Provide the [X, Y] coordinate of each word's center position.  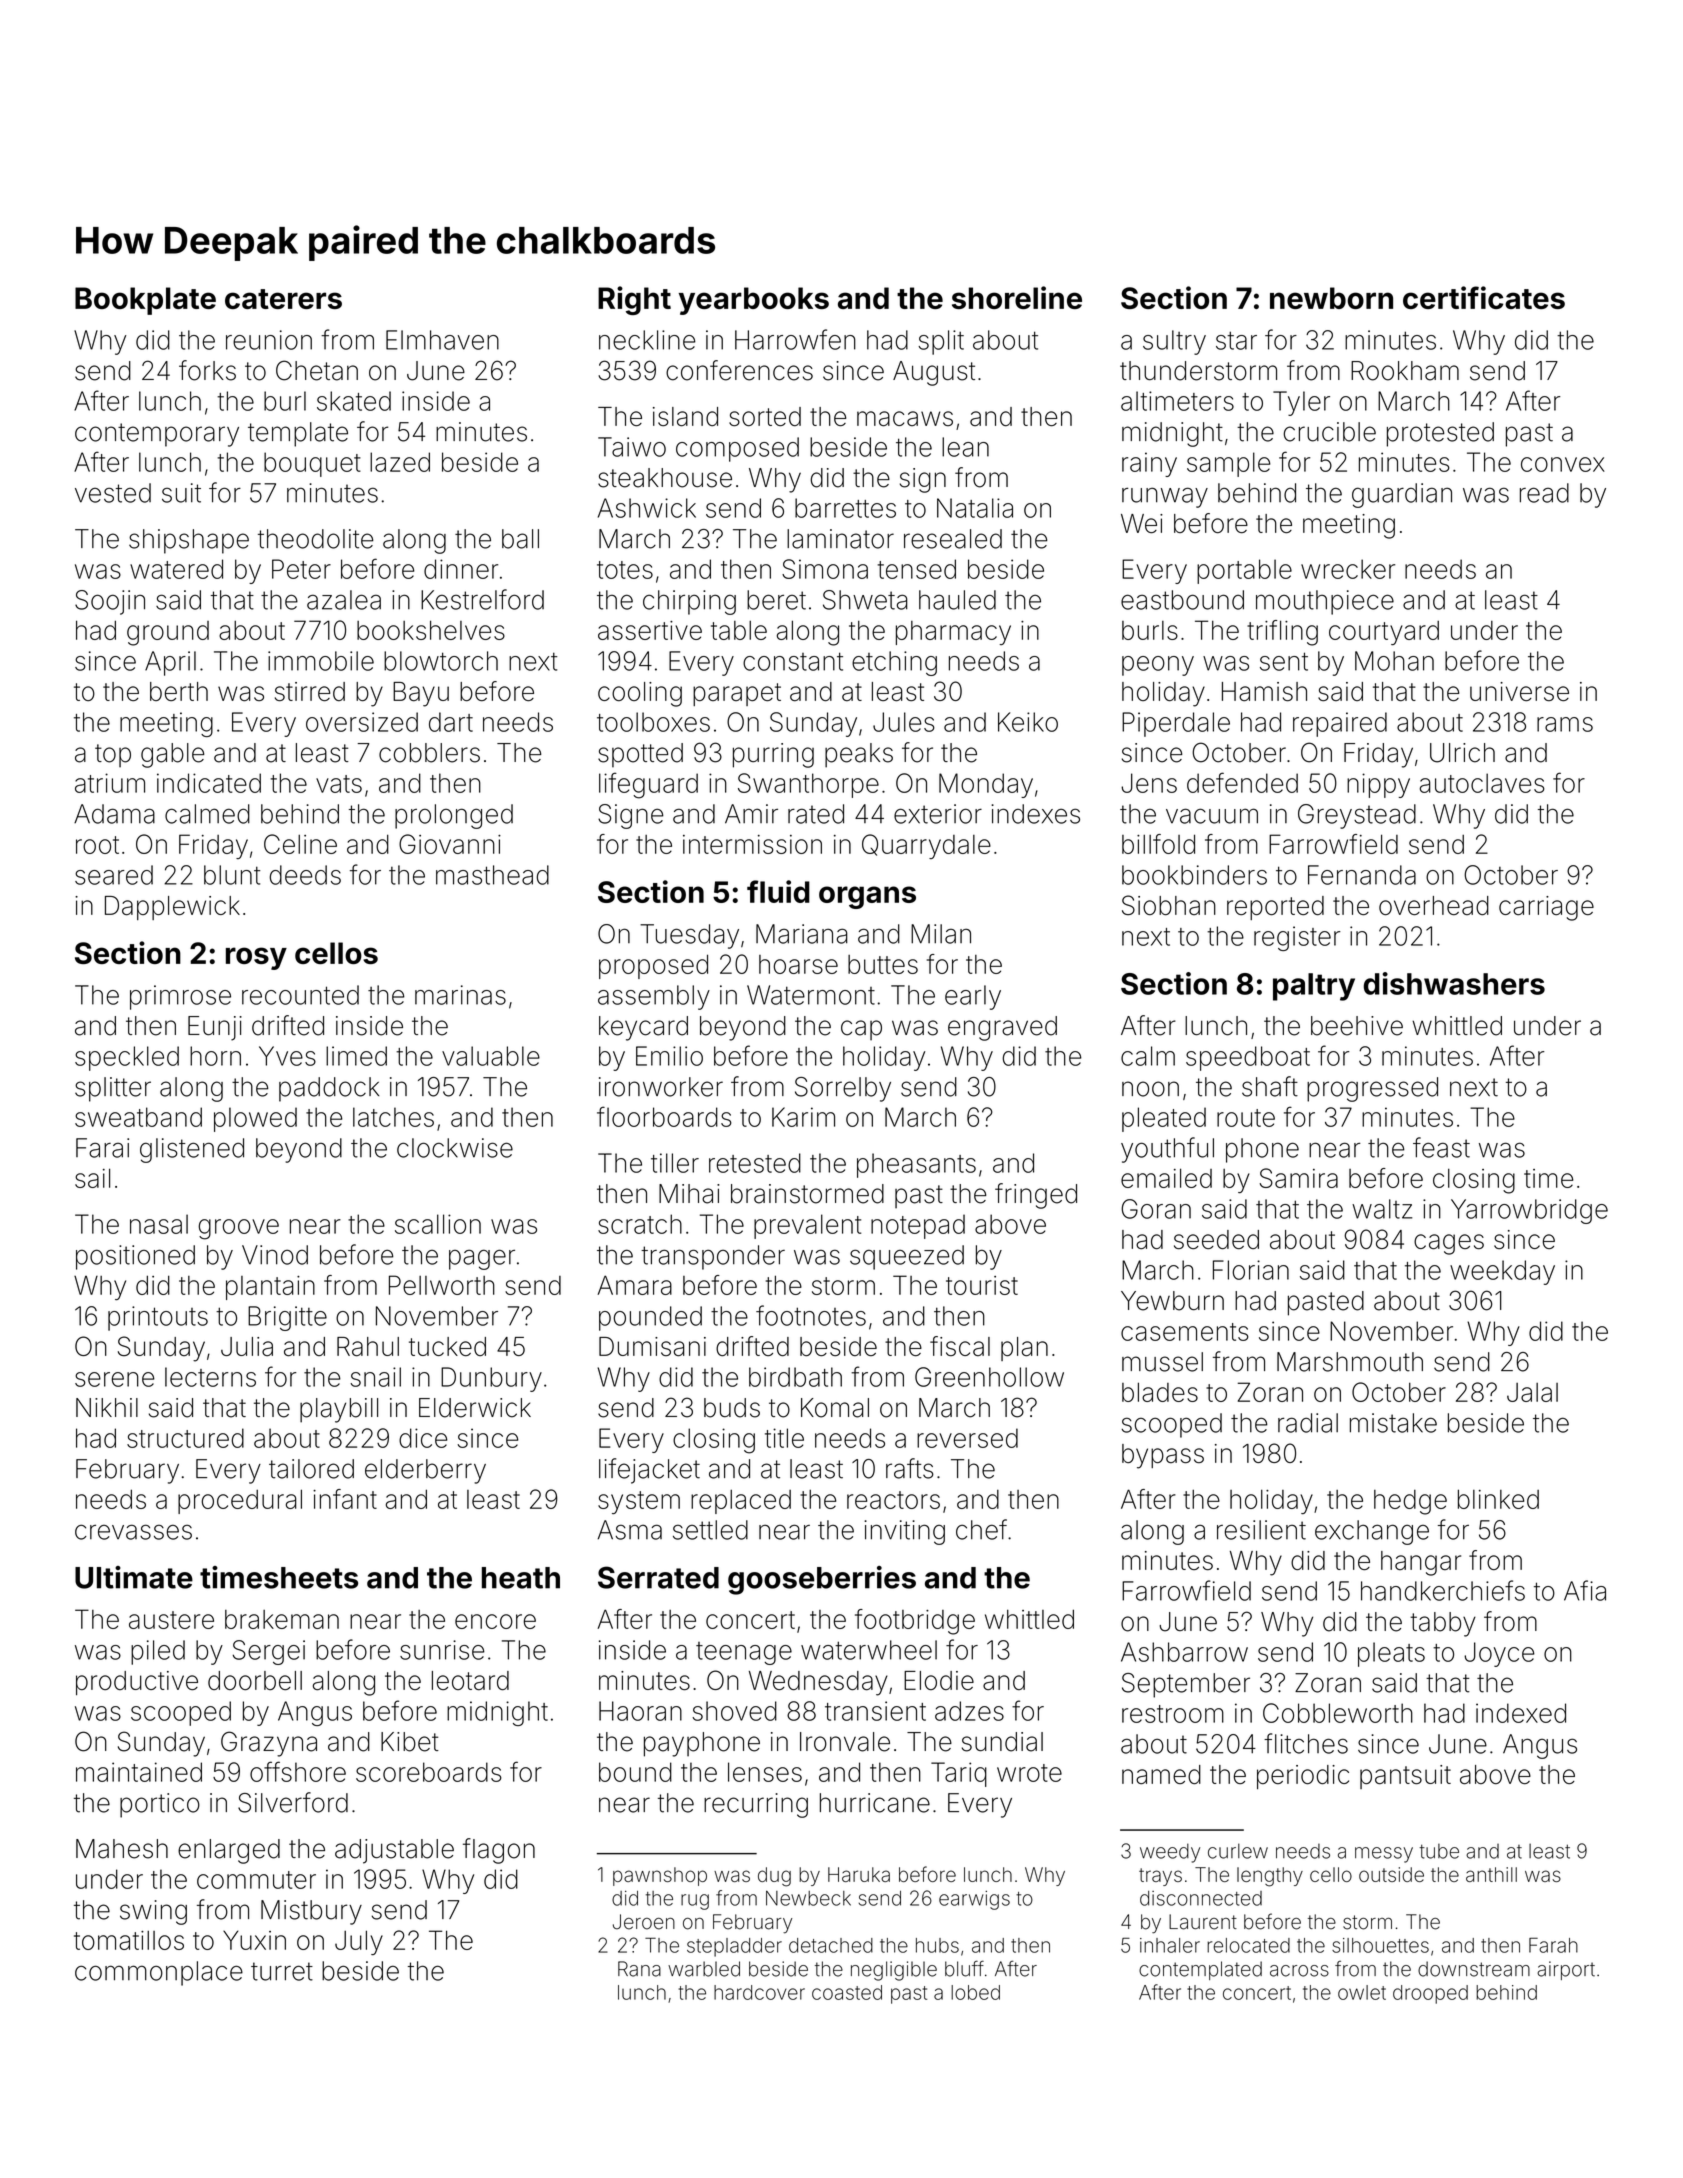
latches [393, 1117]
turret [282, 1971]
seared [114, 875]
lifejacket [649, 1471]
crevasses [133, 1532]
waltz [1382, 1209]
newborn [1331, 298]
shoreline [1017, 297]
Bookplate [145, 301]
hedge [1410, 1502]
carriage [1546, 908]
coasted [847, 1992]
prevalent [807, 1226]
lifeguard [648, 785]
